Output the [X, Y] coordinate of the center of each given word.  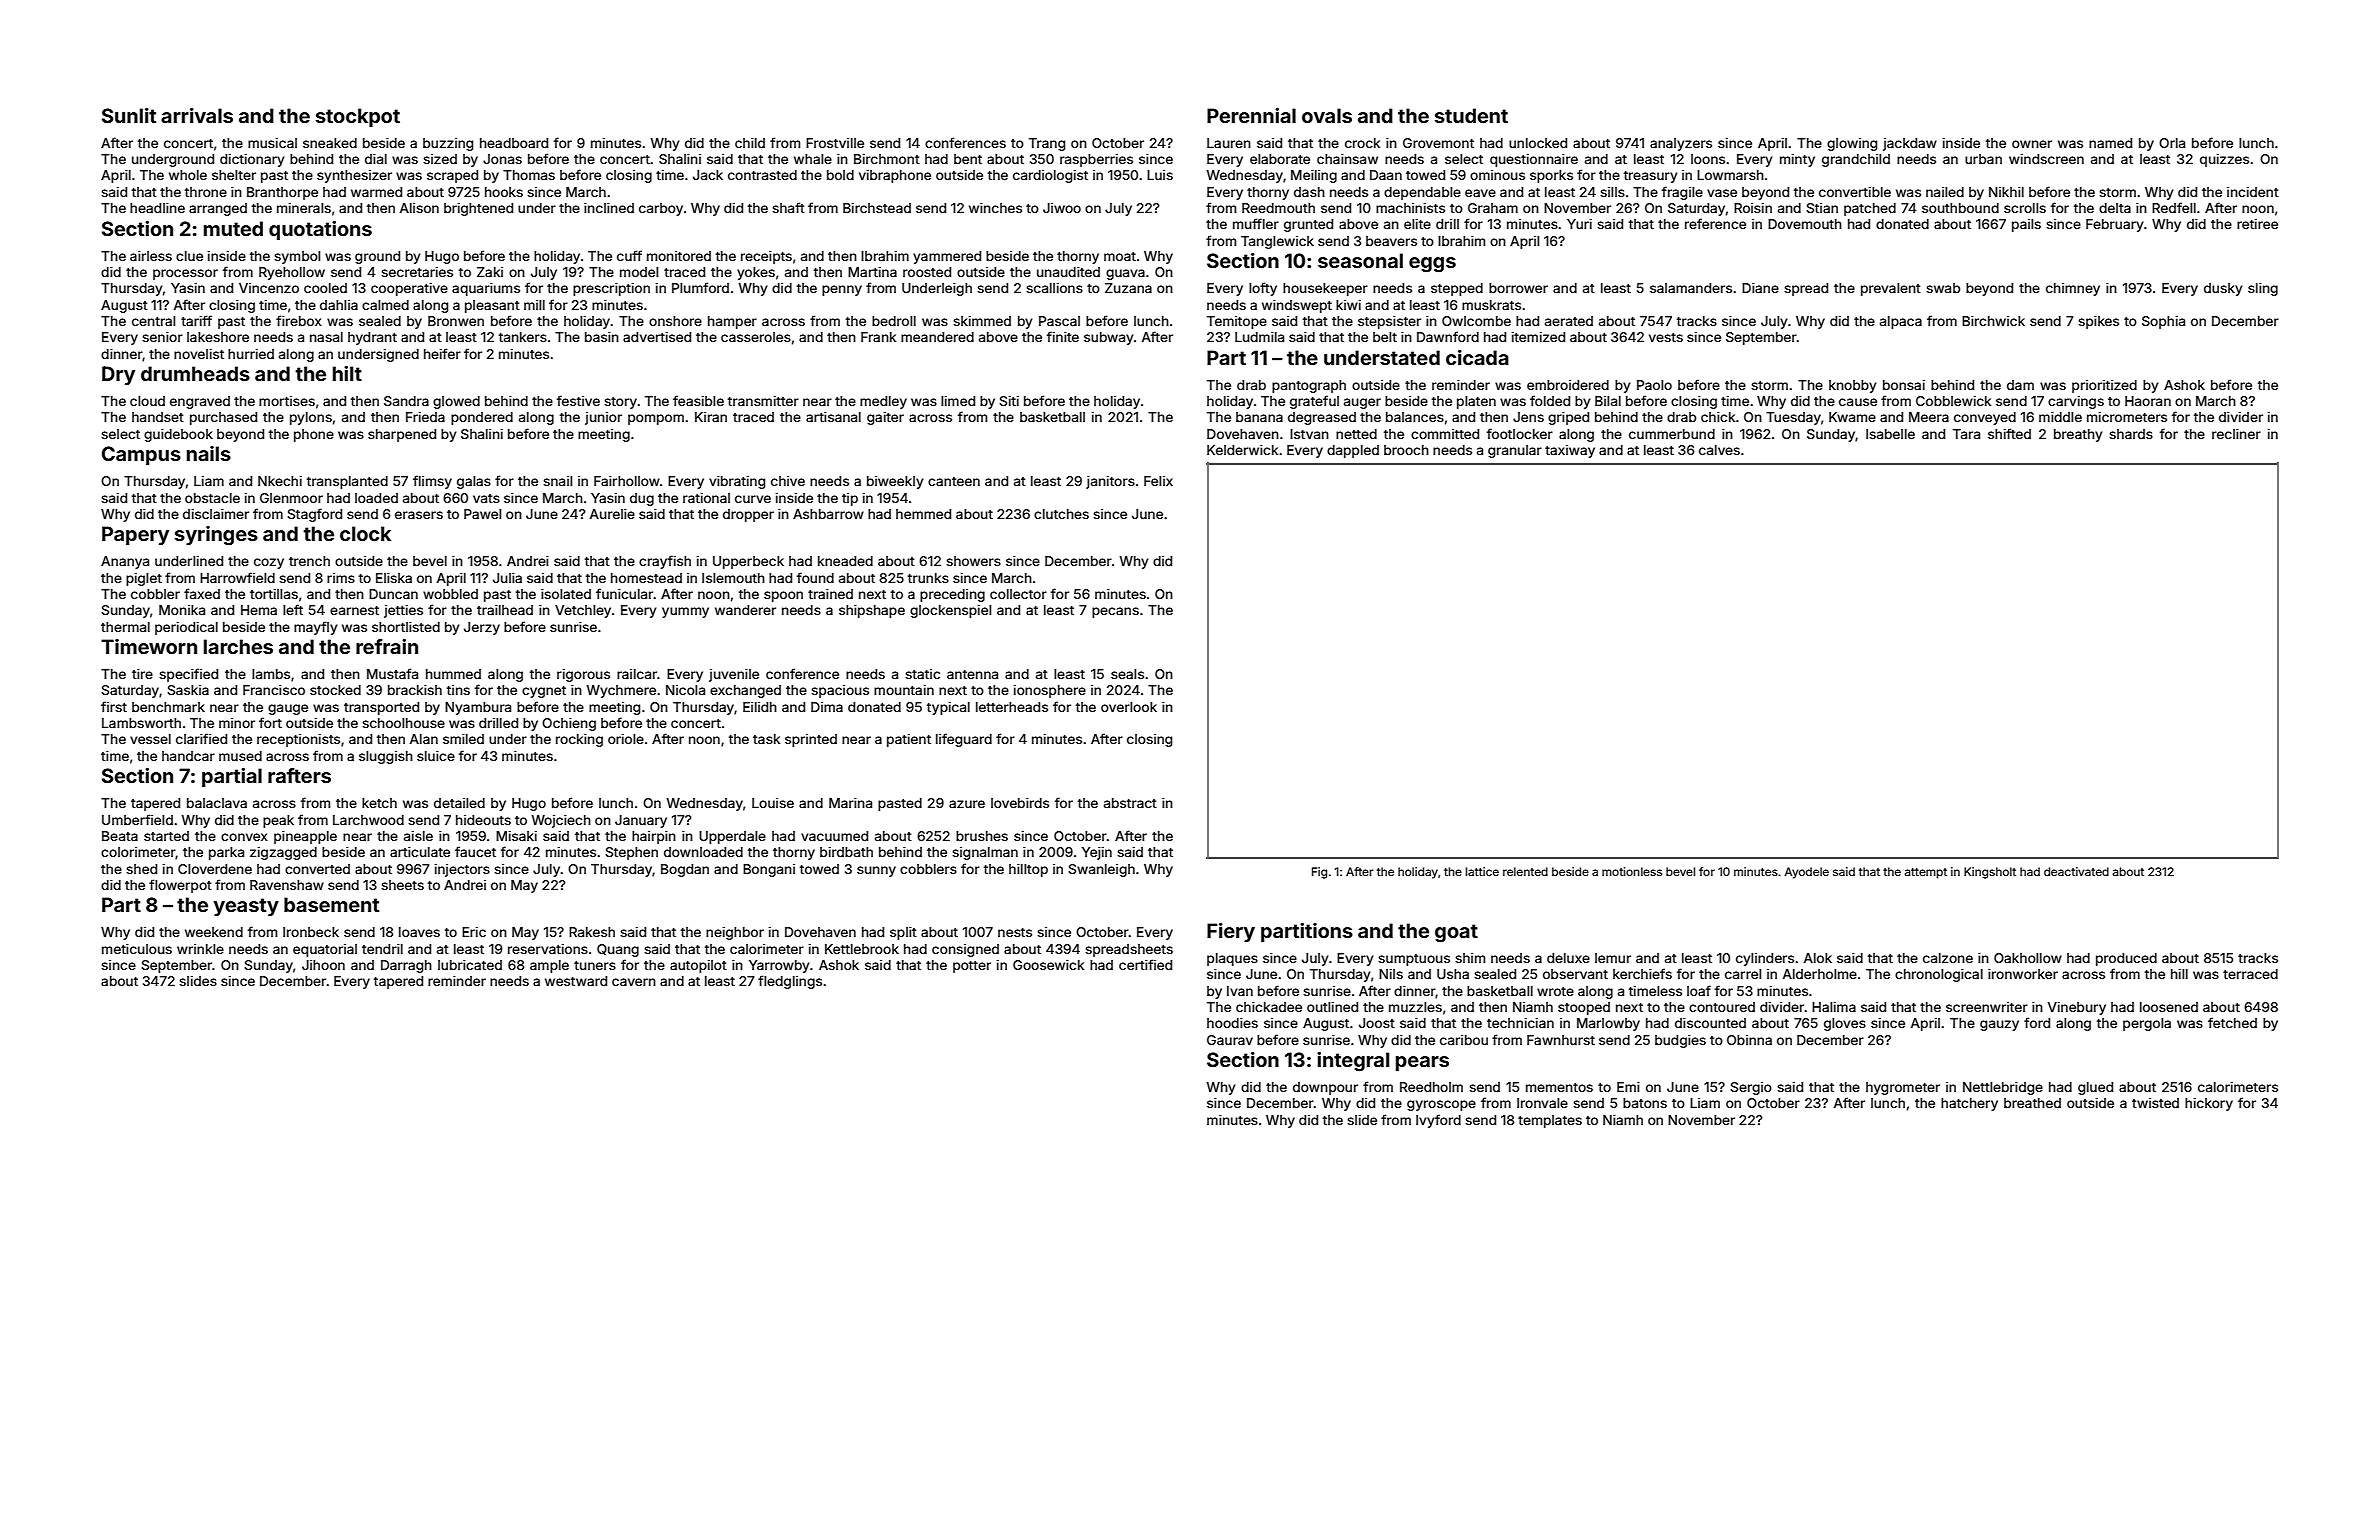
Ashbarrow [828, 514]
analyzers [1681, 144]
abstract [1130, 803]
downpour [1325, 1088]
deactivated [2076, 871]
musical [272, 143]
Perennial [1251, 115]
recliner [2236, 434]
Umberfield [137, 819]
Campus [141, 455]
